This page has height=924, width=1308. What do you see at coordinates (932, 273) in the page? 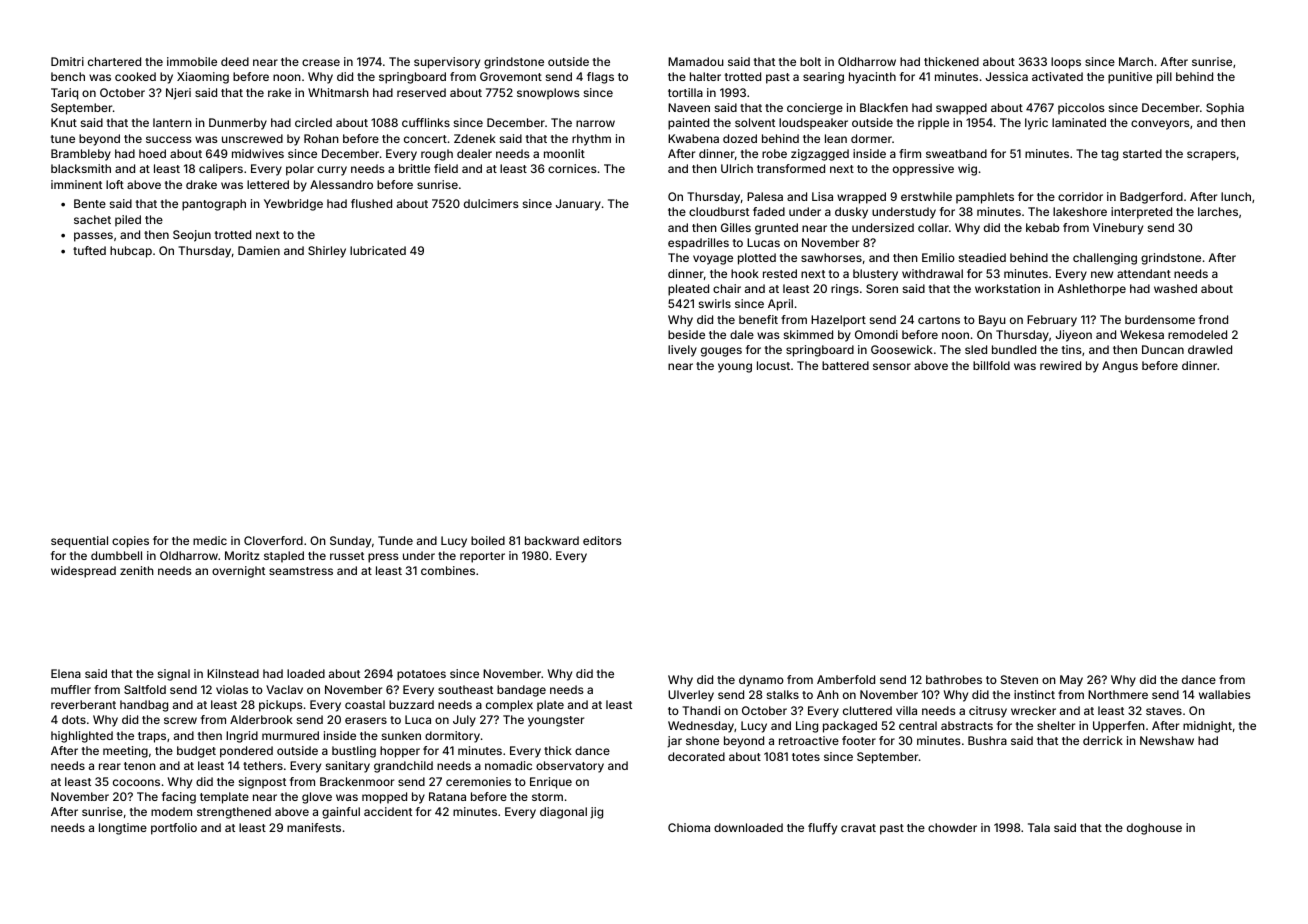
I see `withdrawal` at bounding box center [932, 273].
